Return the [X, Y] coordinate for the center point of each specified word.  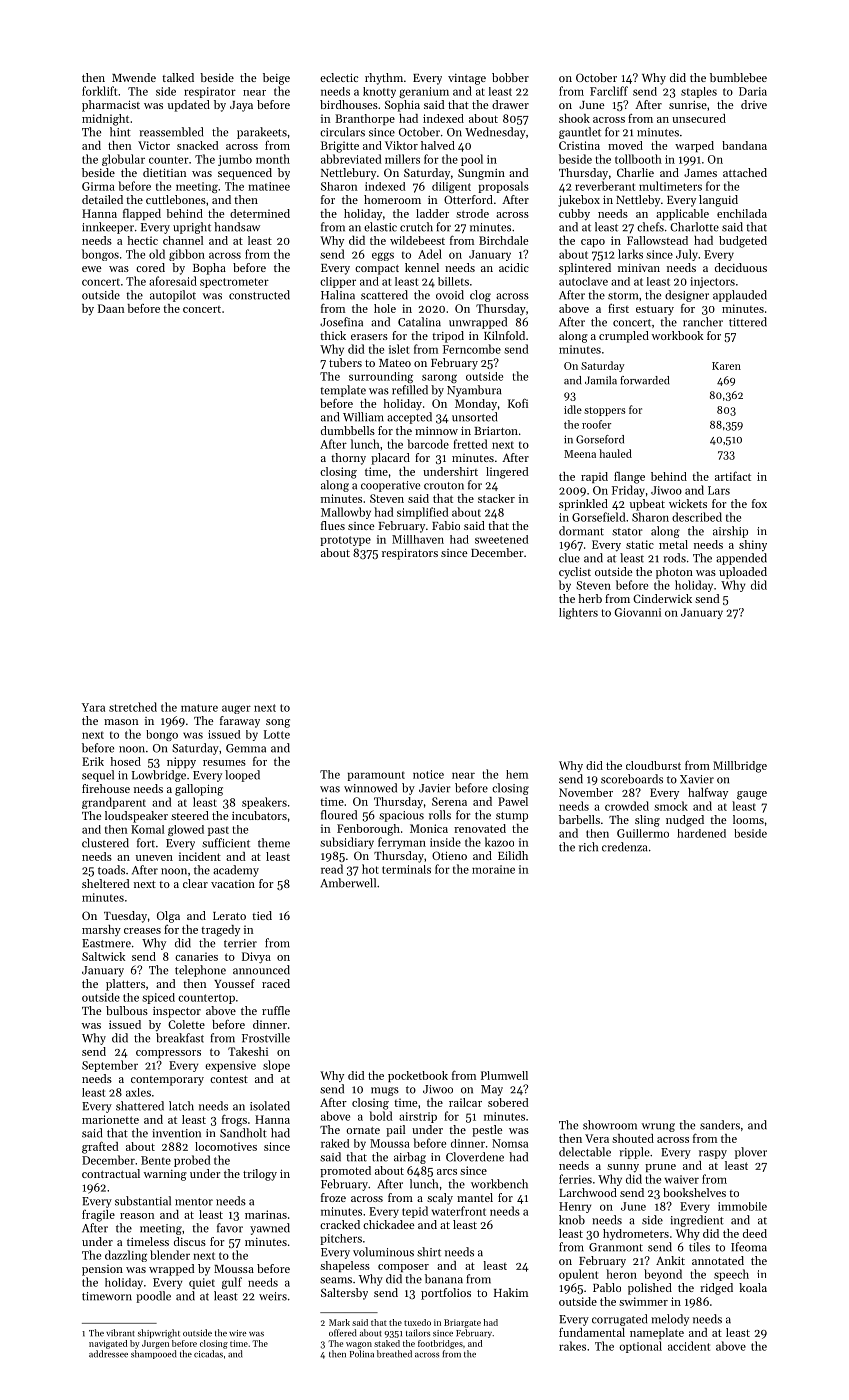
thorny [348, 459]
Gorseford [600, 439]
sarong [439, 378]
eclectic [339, 77]
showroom [610, 1125]
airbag [410, 1158]
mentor [194, 1202]
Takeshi [248, 1051]
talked [178, 77]
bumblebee [738, 77]
